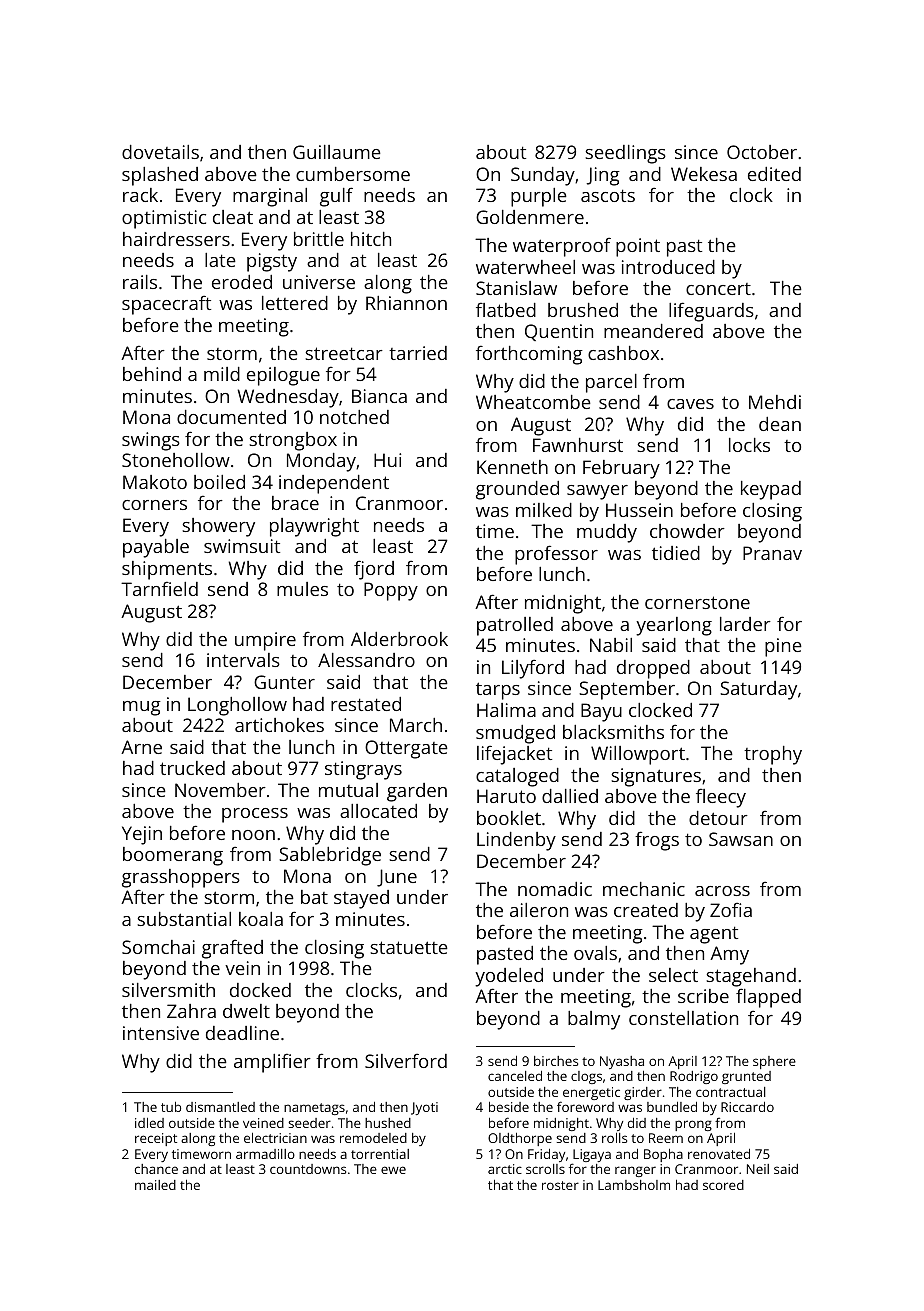 Image resolution: width=924 pixels, height=1311 pixels. Describe the element at coordinates (674, 626) in the screenshot. I see `yearlong` at that location.
